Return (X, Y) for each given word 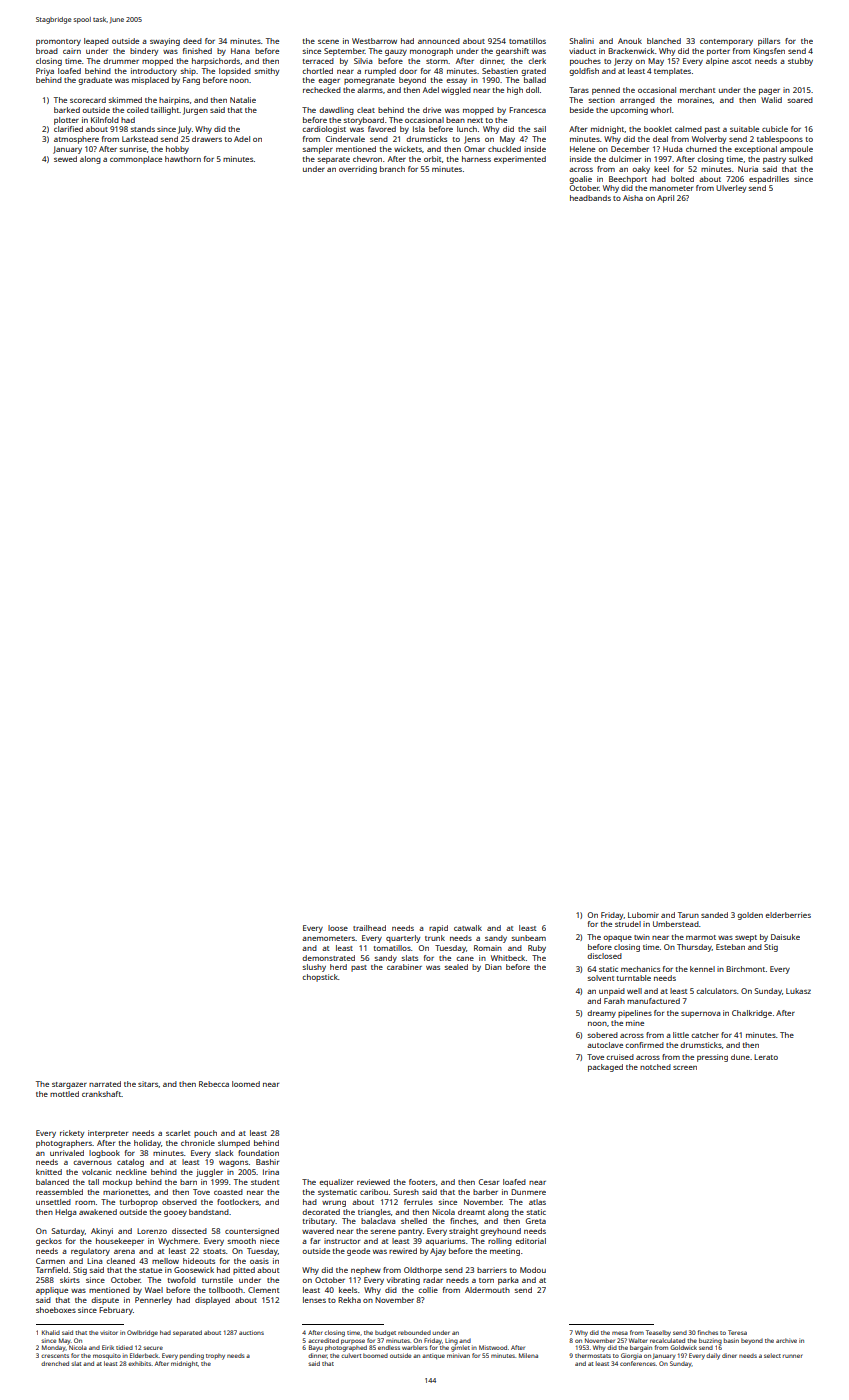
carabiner (404, 967)
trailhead (369, 928)
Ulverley (731, 189)
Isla (419, 129)
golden (750, 916)
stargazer (69, 1085)
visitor (109, 1332)
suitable (744, 129)
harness (476, 159)
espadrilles (769, 180)
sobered (603, 1035)
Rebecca (214, 1084)
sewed (65, 159)
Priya (45, 72)
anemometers (328, 938)
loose (338, 928)
